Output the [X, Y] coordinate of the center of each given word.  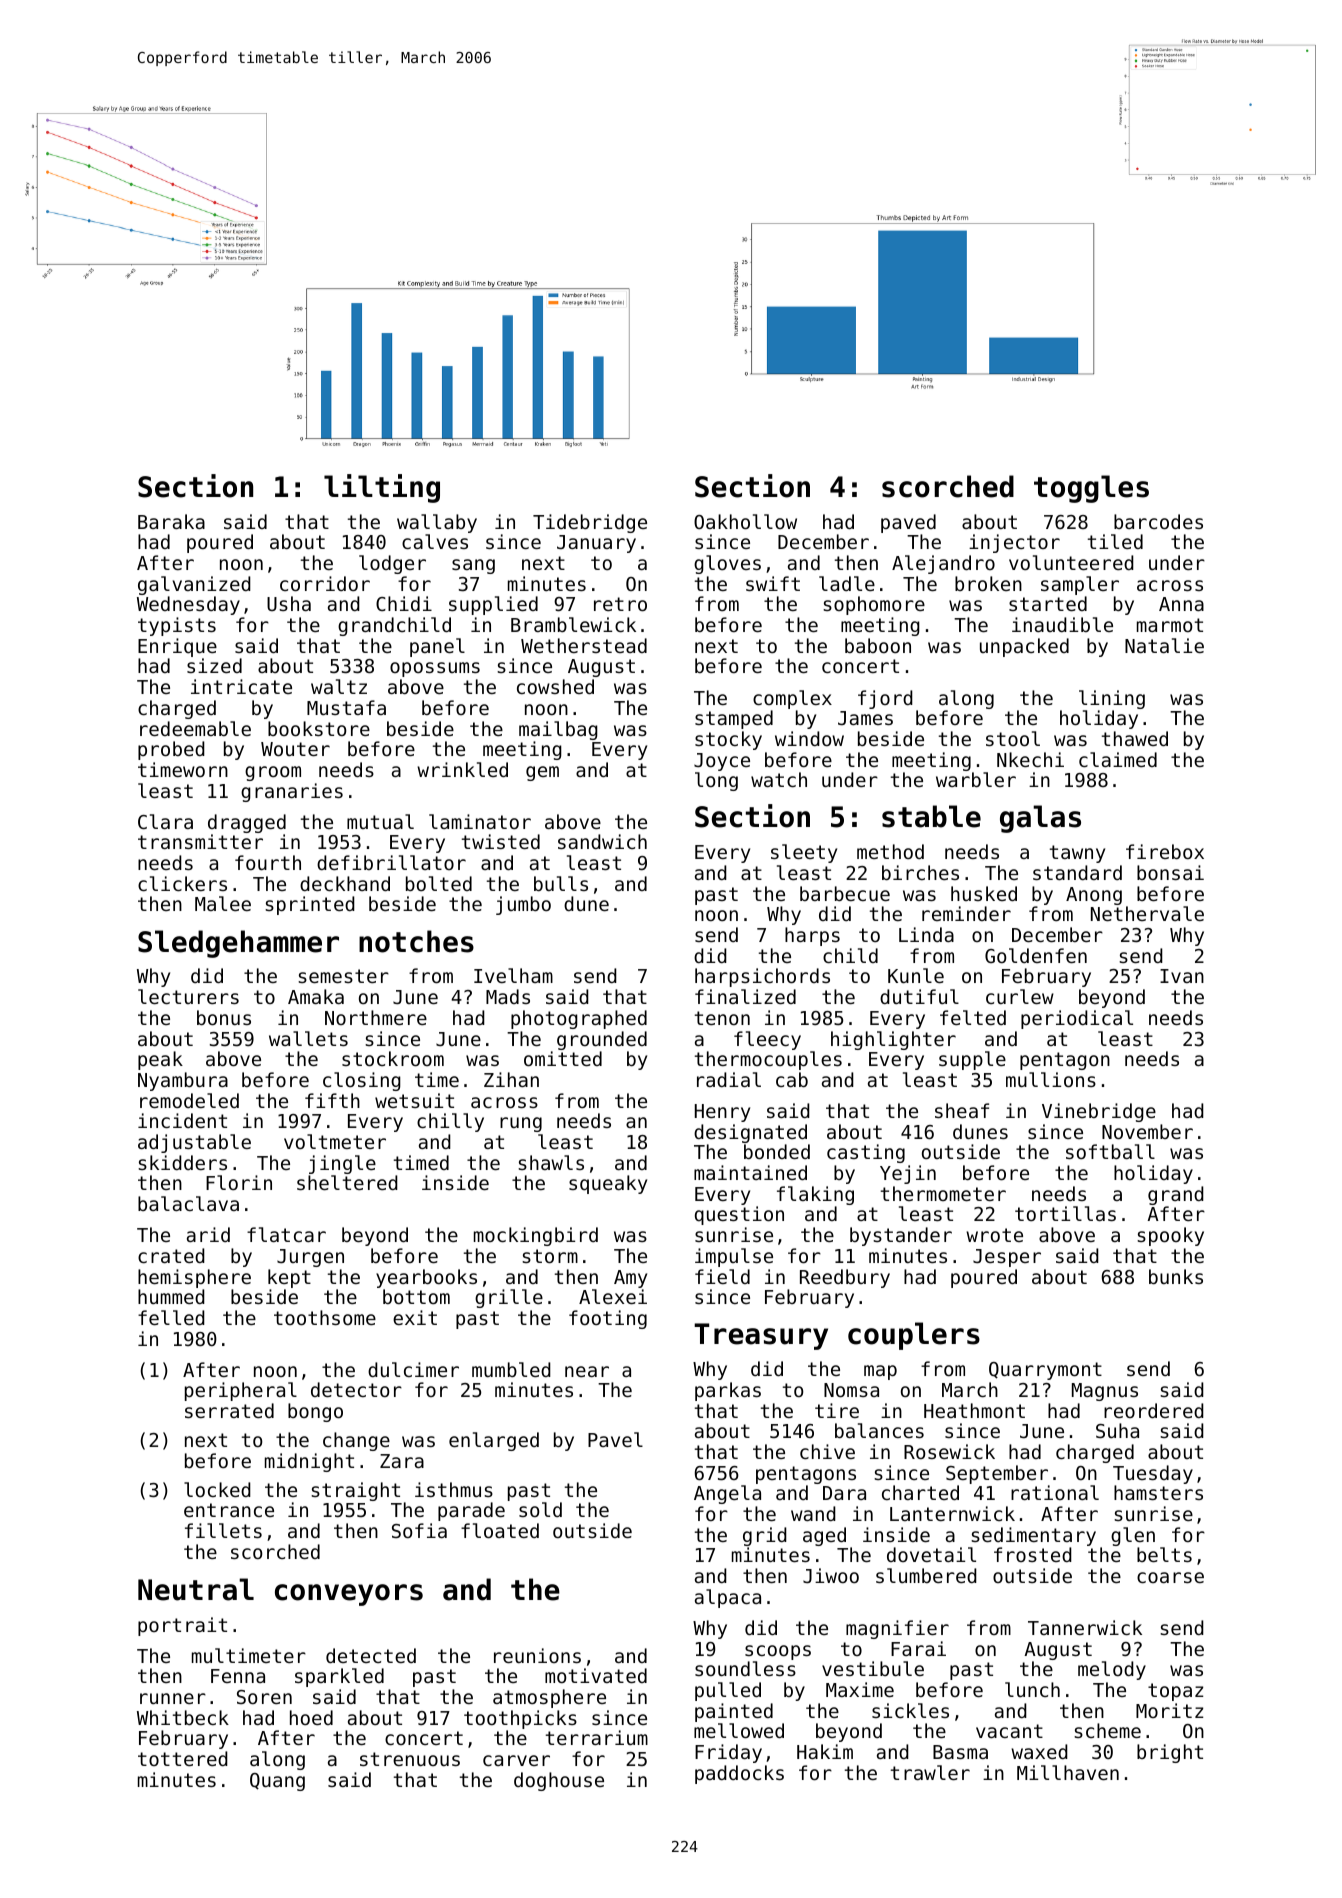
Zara [402, 1461]
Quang [277, 1782]
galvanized [194, 585]
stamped [734, 719]
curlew [1020, 996]
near [587, 1371]
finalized [745, 996]
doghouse [559, 1781]
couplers [914, 1336]
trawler [930, 1772]
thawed [1135, 738]
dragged [247, 823]
